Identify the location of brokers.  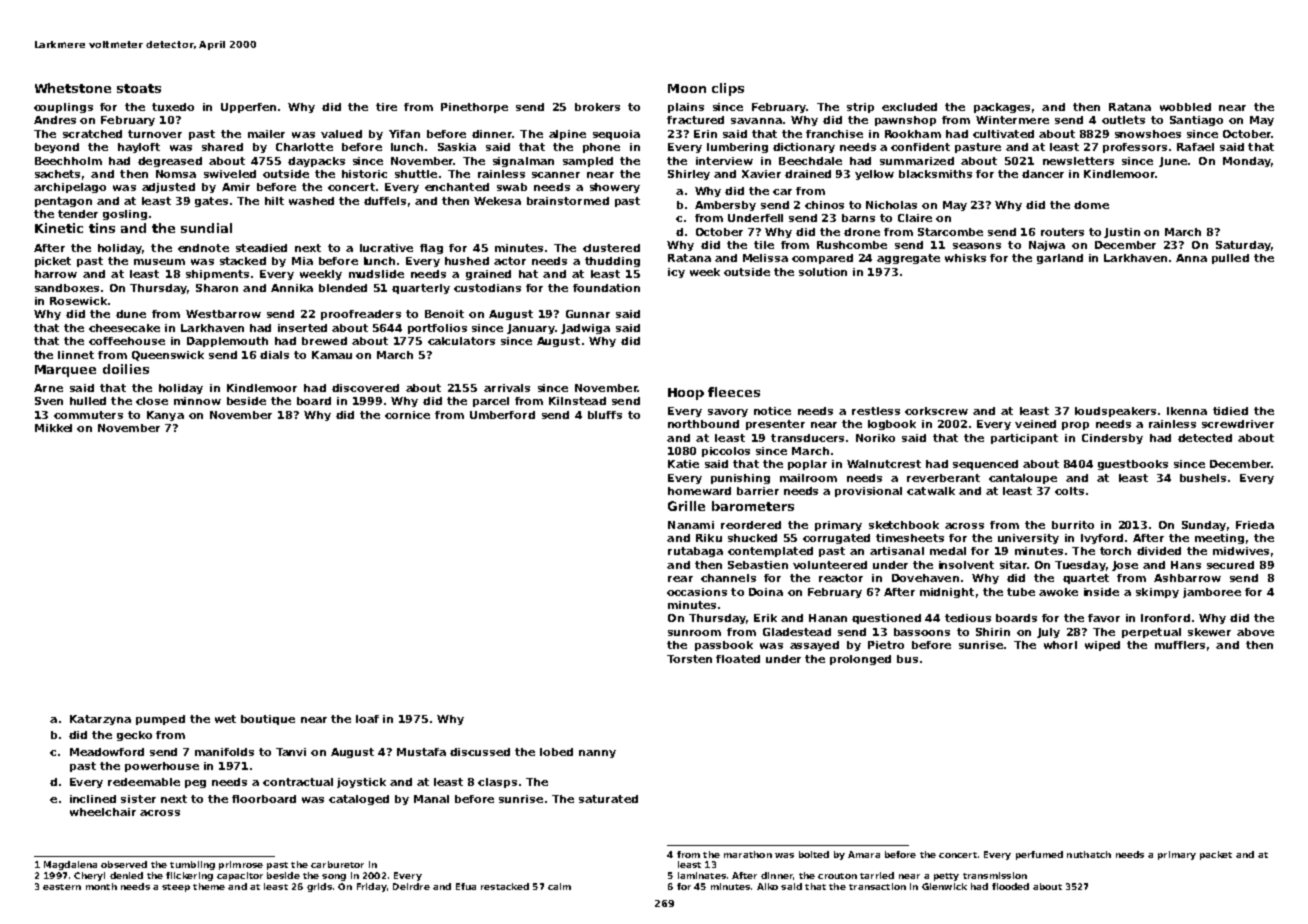
(597, 107).
